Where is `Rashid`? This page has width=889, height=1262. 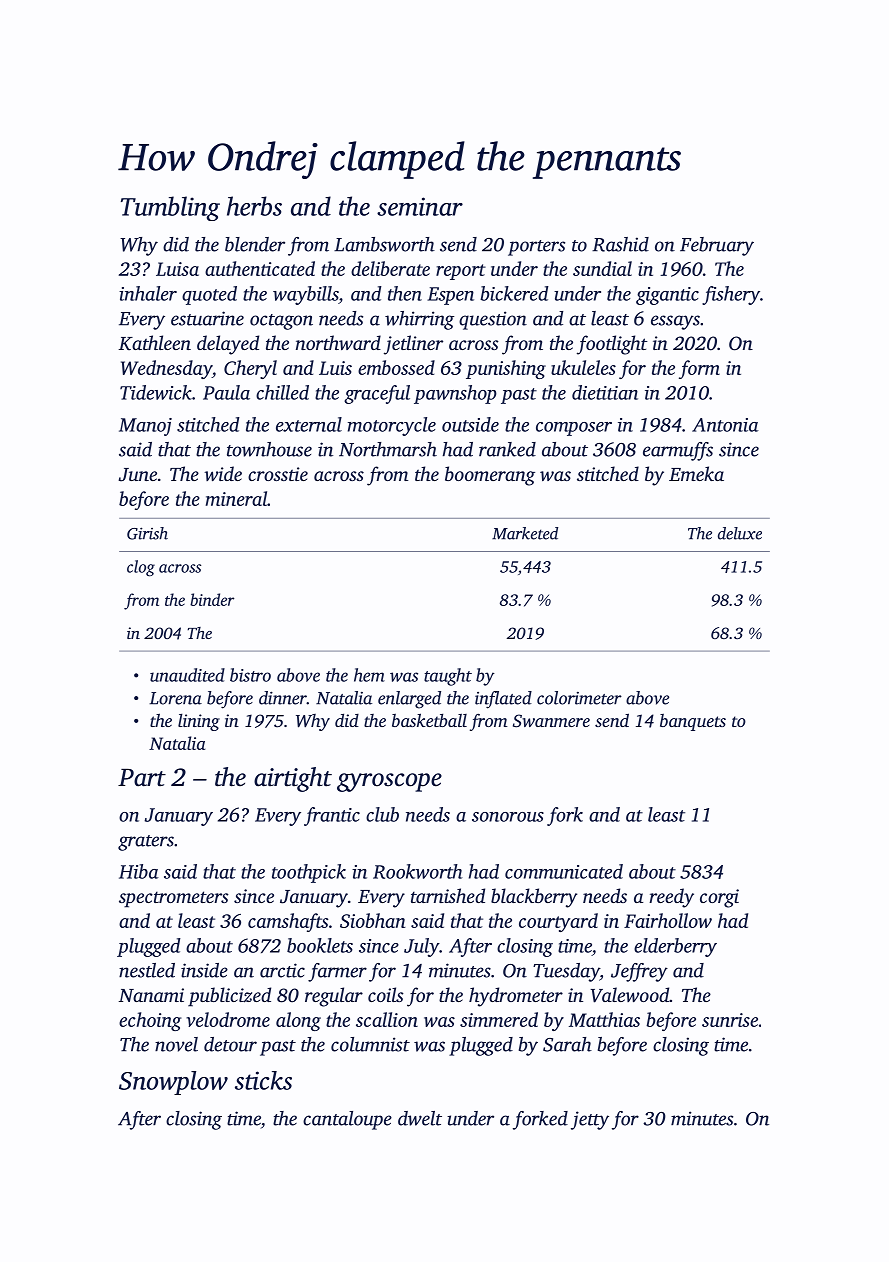
Rashid is located at coordinates (620, 244).
